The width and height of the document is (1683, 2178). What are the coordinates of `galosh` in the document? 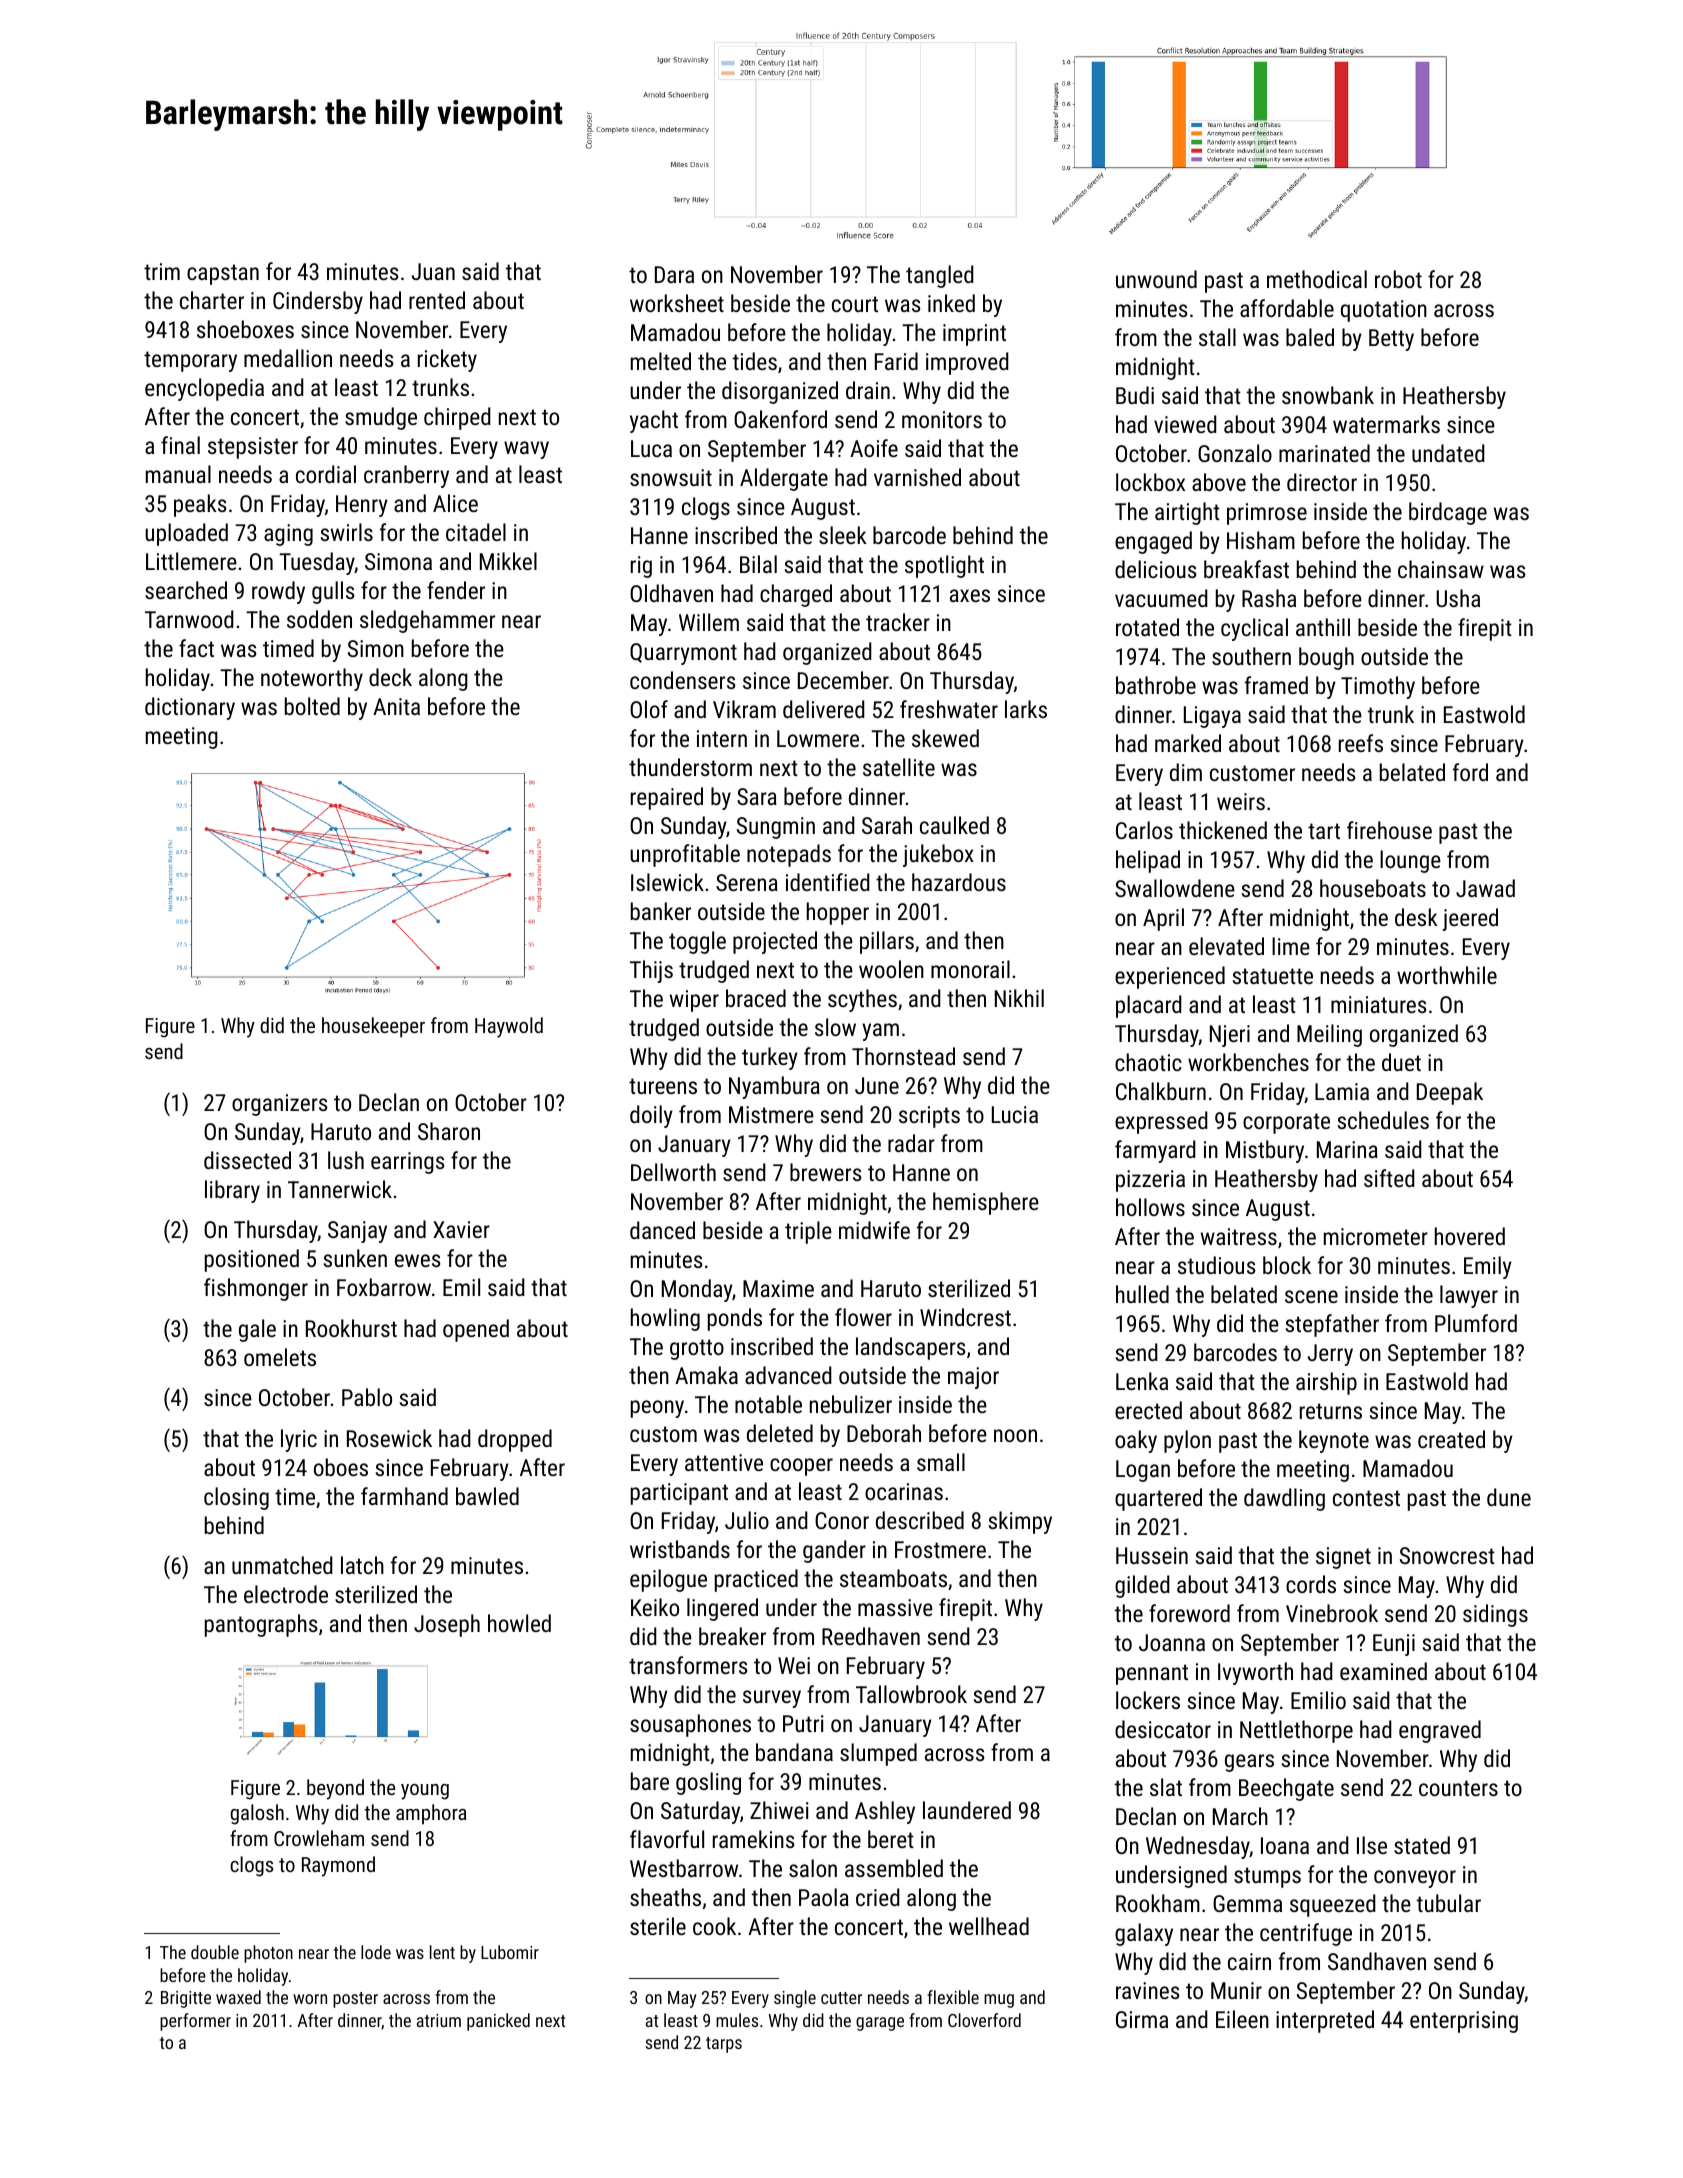 It's located at (257, 1814).
